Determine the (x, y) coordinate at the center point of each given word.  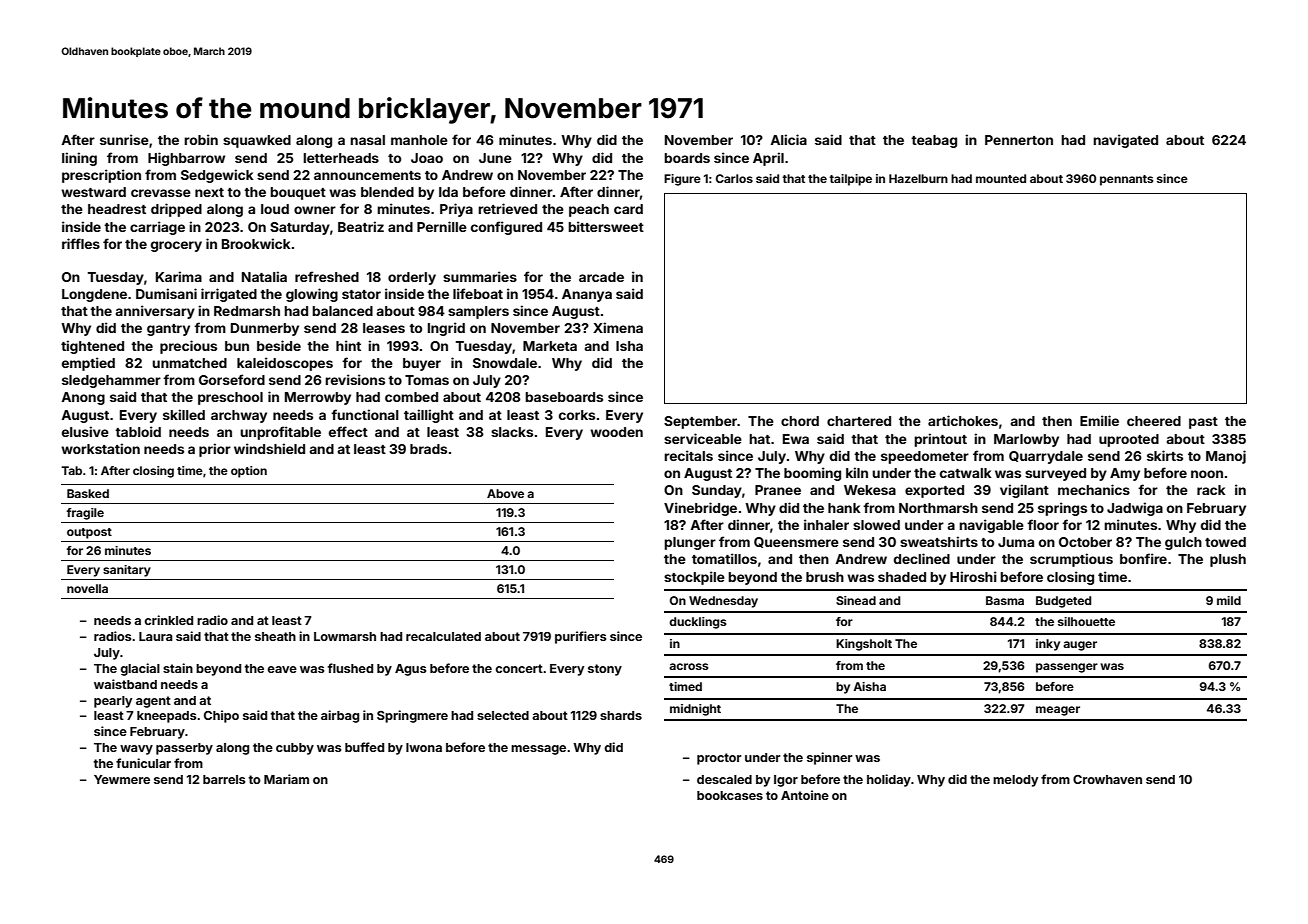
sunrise (124, 139)
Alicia (788, 139)
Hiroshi (973, 576)
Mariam (286, 779)
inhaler (826, 524)
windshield (269, 448)
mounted (1001, 178)
